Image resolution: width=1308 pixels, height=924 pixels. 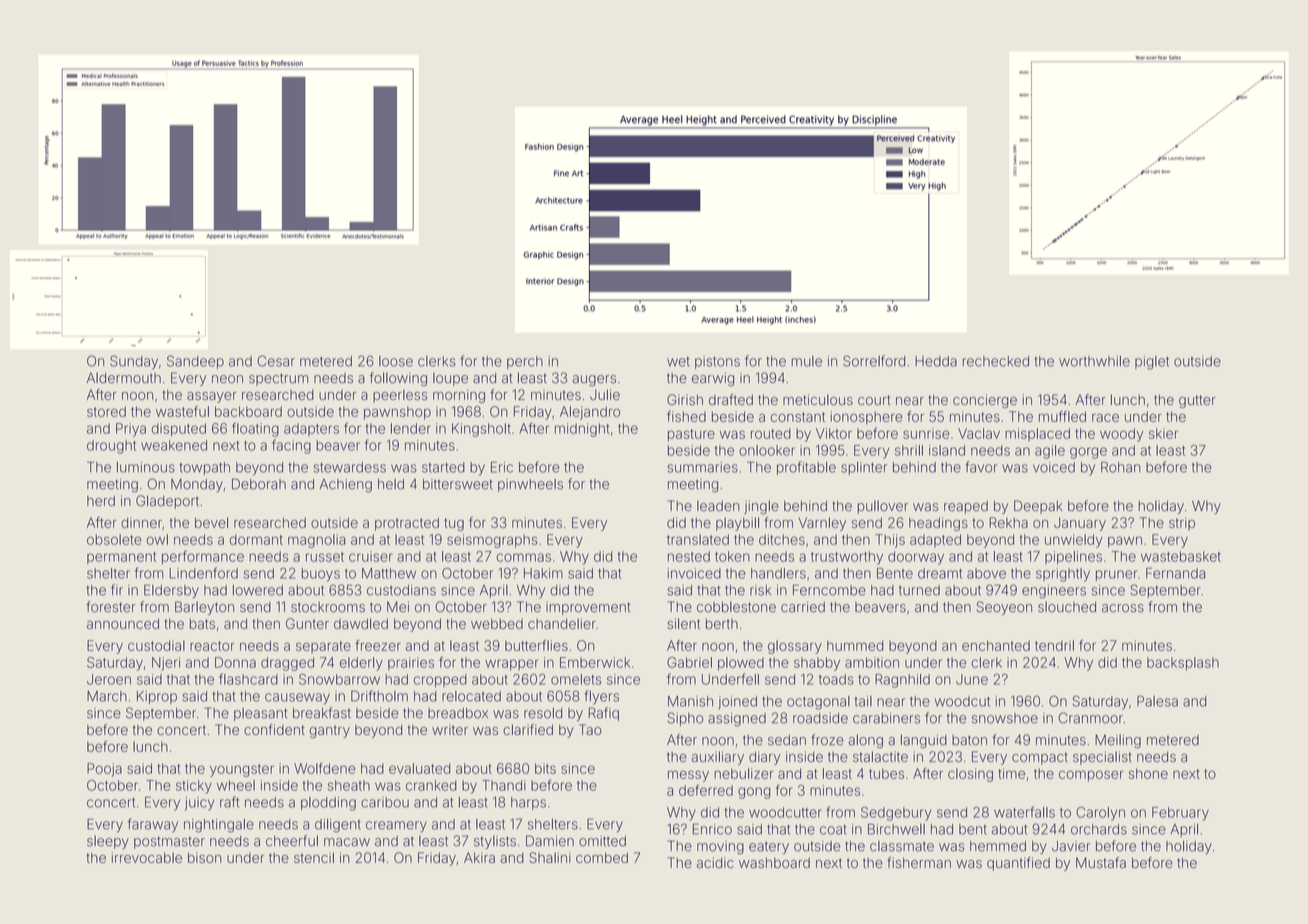 I want to click on Njeri, so click(x=166, y=664).
